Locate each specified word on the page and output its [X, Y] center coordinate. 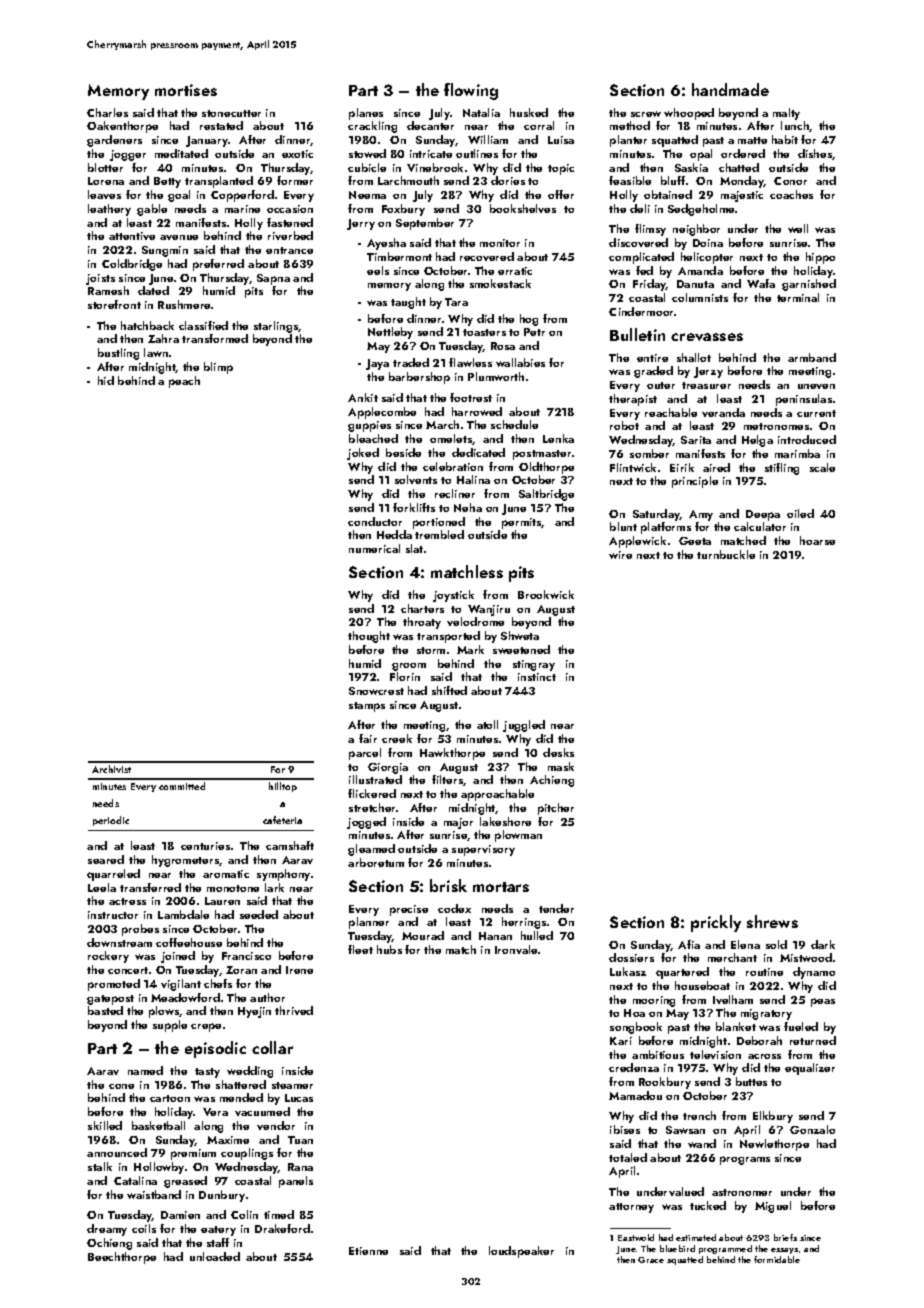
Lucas [299, 1098]
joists [100, 279]
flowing [471, 91]
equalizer [810, 1069]
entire [652, 358]
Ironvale [516, 949]
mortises [186, 90]
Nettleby [390, 333]
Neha [468, 507]
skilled [105, 1125]
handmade [730, 89]
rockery [108, 957]
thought [369, 637]
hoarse [817, 540]
